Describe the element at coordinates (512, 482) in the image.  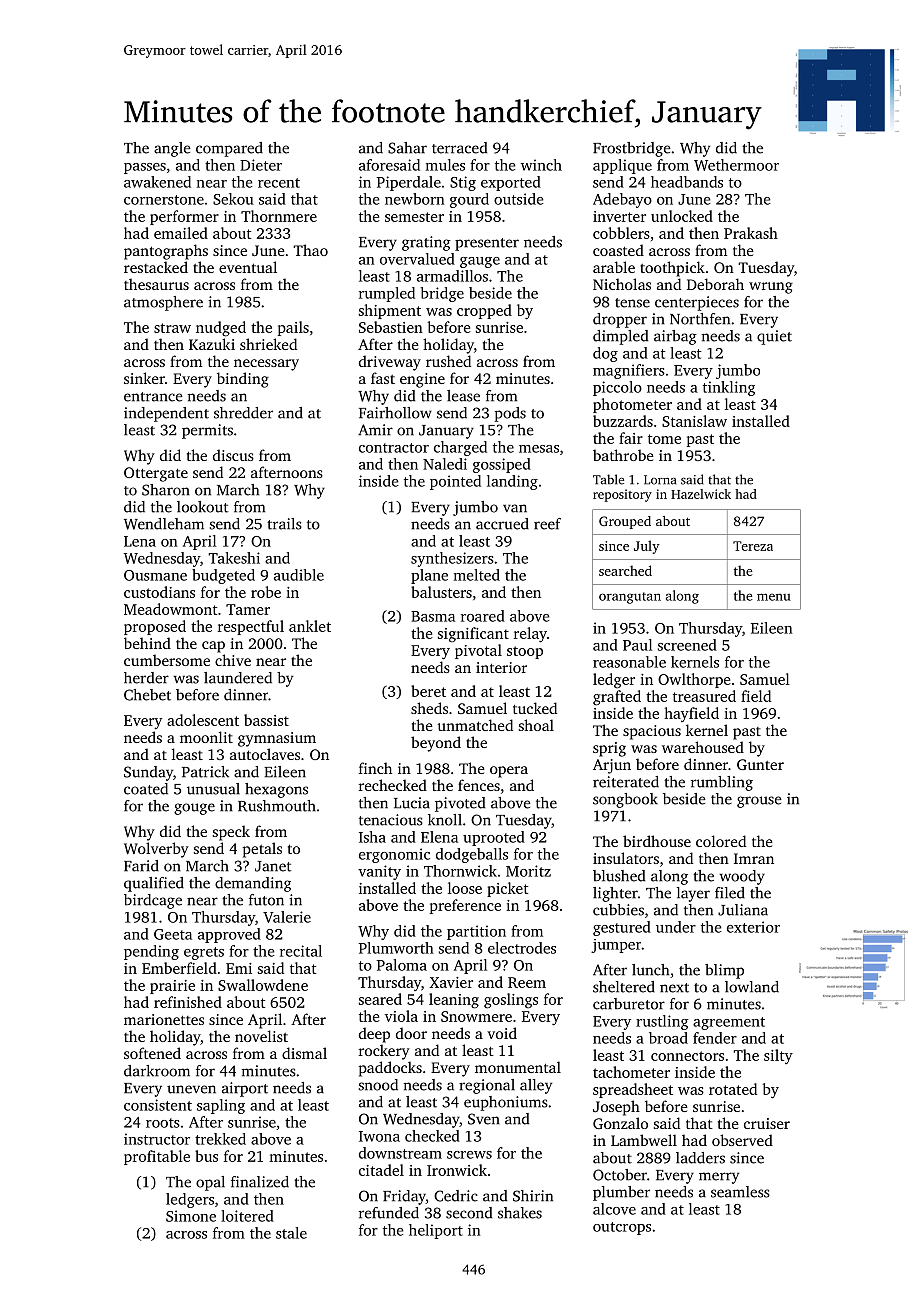
I see `landing` at that location.
